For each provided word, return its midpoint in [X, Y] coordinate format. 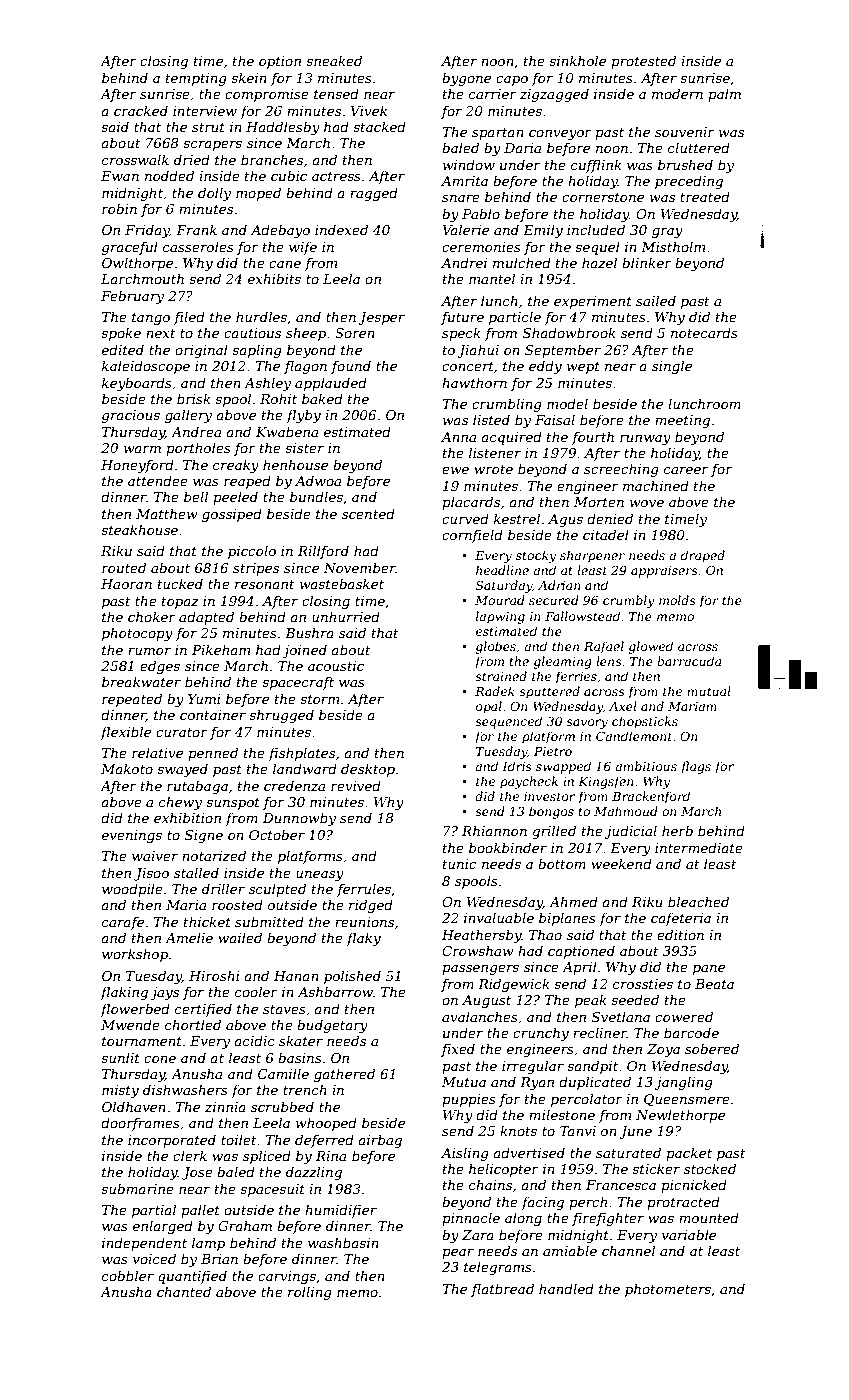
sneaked [334, 60]
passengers [480, 970]
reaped [247, 482]
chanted [184, 1291]
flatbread [502, 1290]
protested [643, 62]
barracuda [689, 661]
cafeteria [681, 919]
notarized [214, 856]
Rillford [323, 552]
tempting [196, 79]
